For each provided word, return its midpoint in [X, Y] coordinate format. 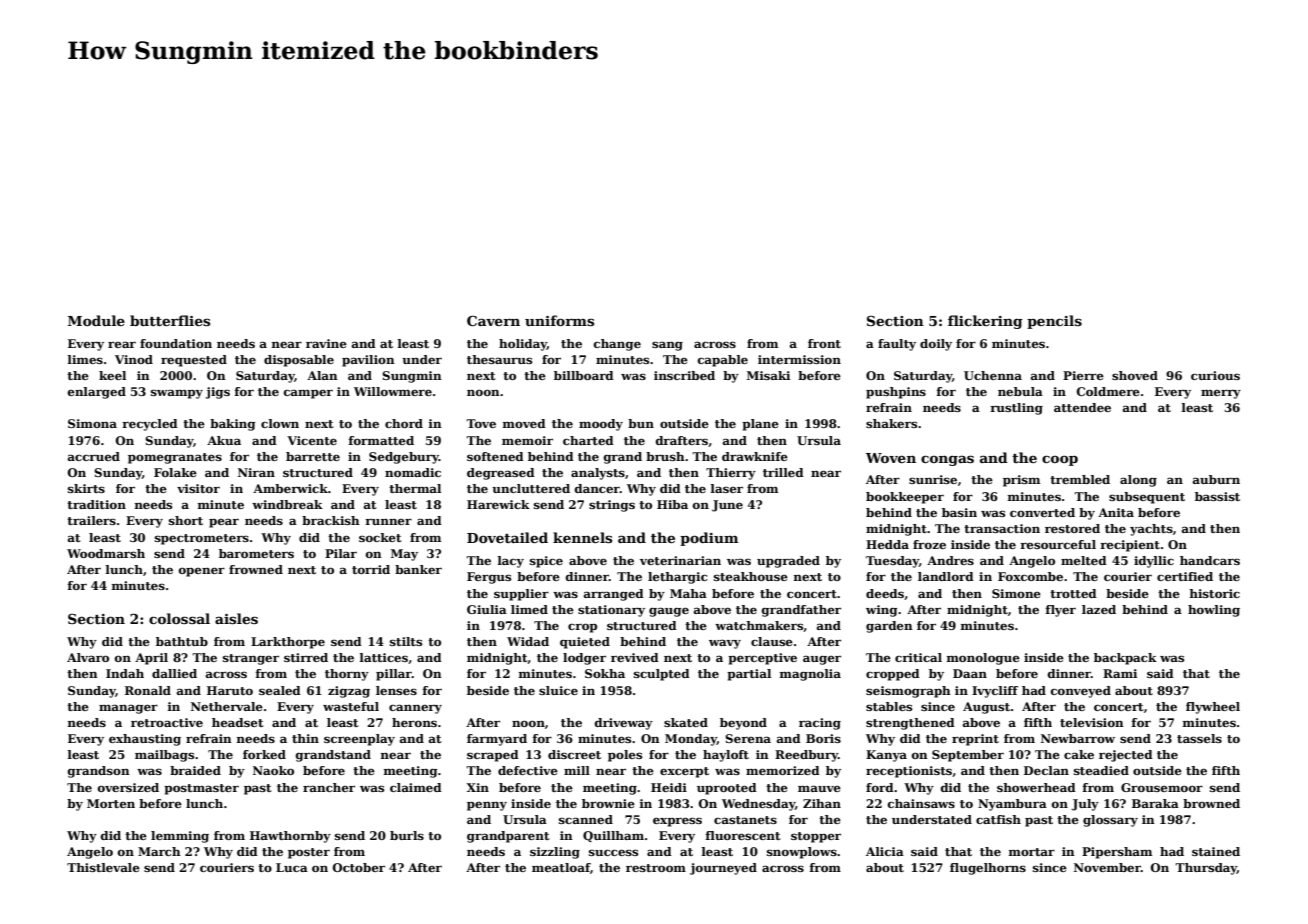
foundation [176, 343]
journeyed [723, 869]
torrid [371, 569]
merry [1221, 394]
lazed [1099, 609]
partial [749, 675]
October [359, 867]
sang [667, 346]
